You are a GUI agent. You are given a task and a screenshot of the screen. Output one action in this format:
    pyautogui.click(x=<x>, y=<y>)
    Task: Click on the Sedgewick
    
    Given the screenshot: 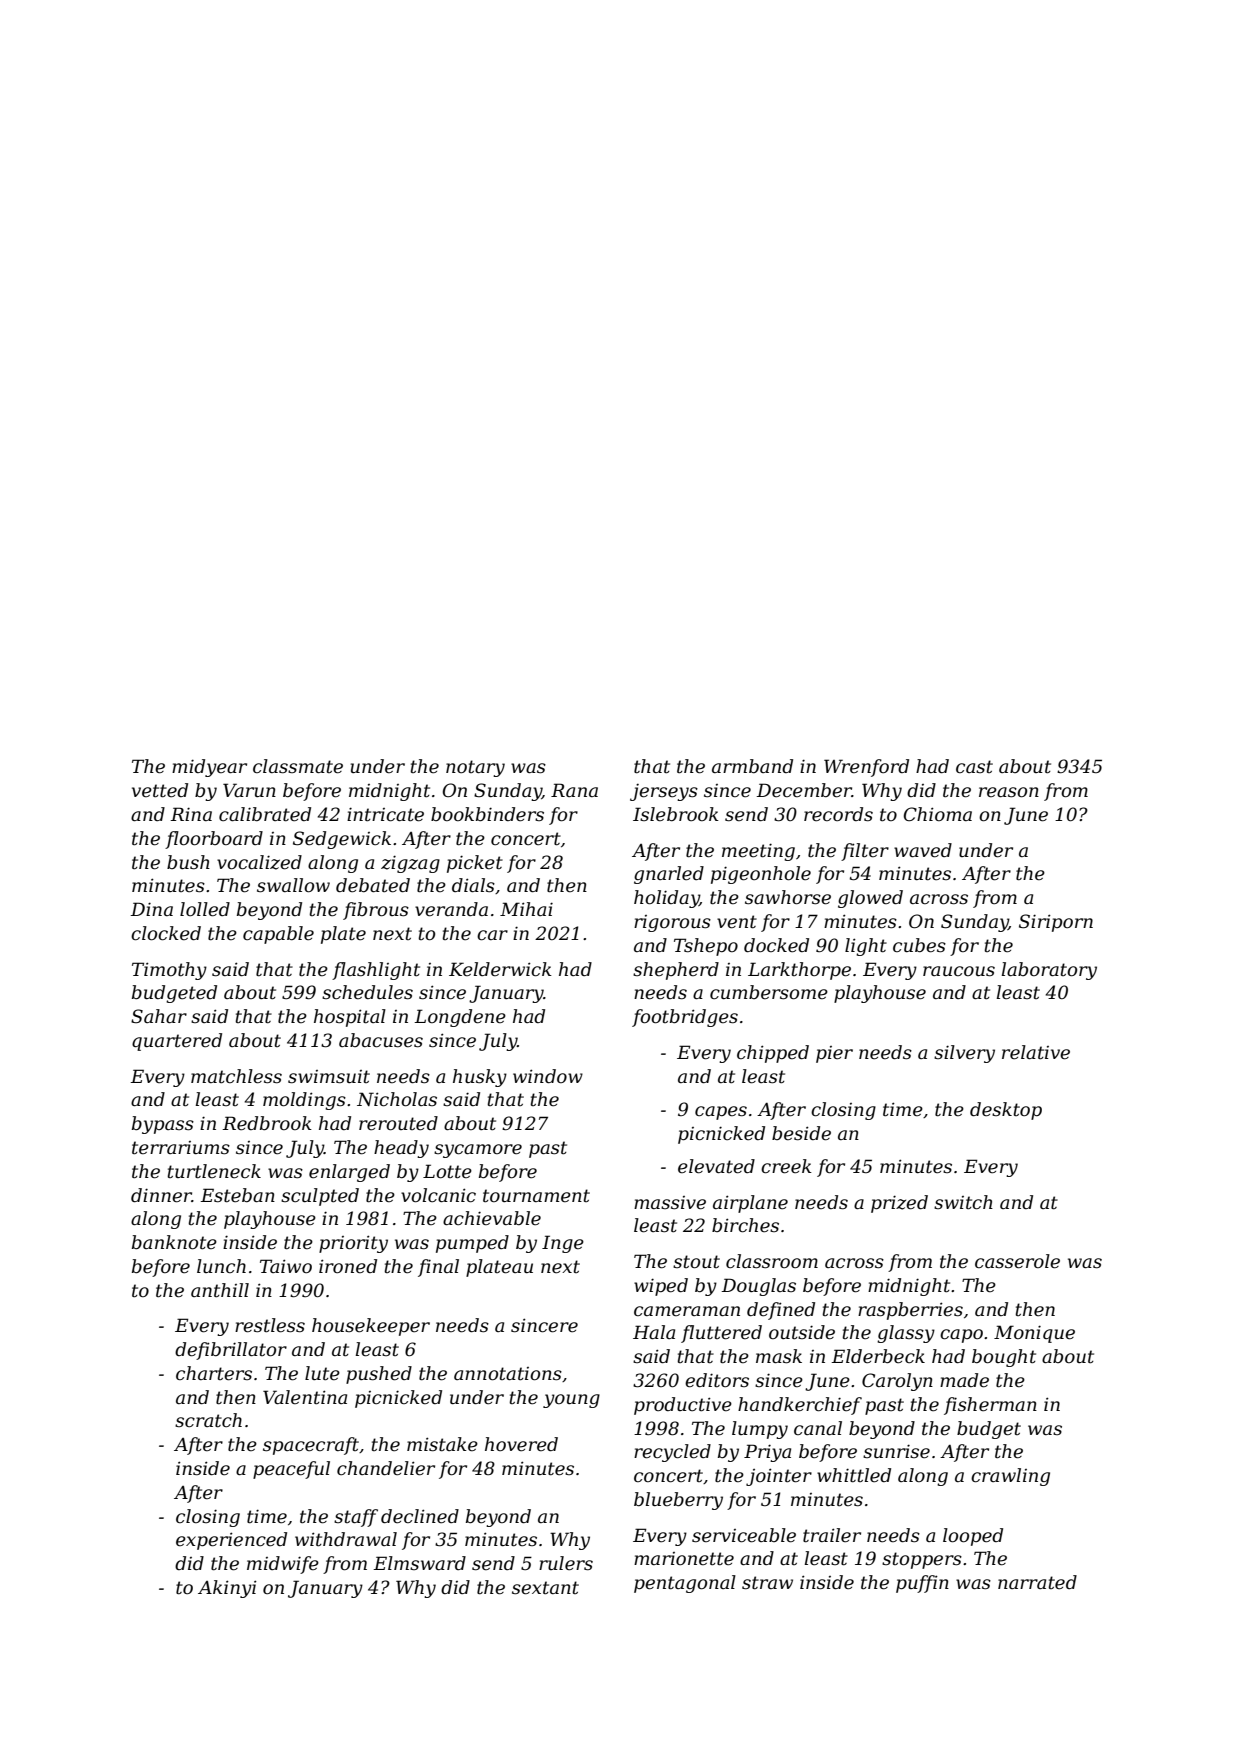 What is the action you would take?
    pyautogui.click(x=342, y=840)
